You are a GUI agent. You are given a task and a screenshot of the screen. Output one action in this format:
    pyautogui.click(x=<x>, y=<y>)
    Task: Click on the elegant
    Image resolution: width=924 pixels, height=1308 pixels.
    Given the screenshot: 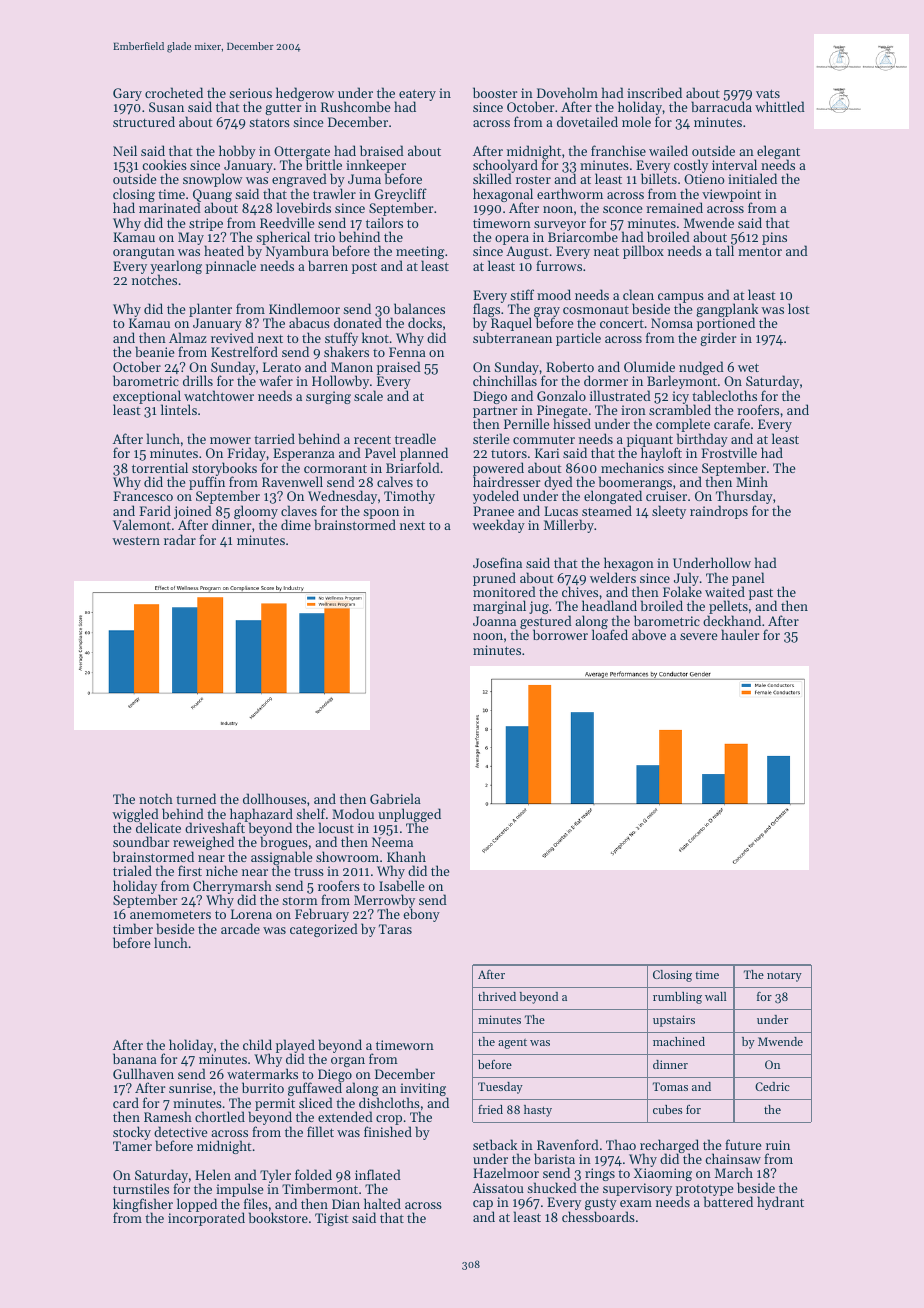 What is the action you would take?
    pyautogui.click(x=778, y=152)
